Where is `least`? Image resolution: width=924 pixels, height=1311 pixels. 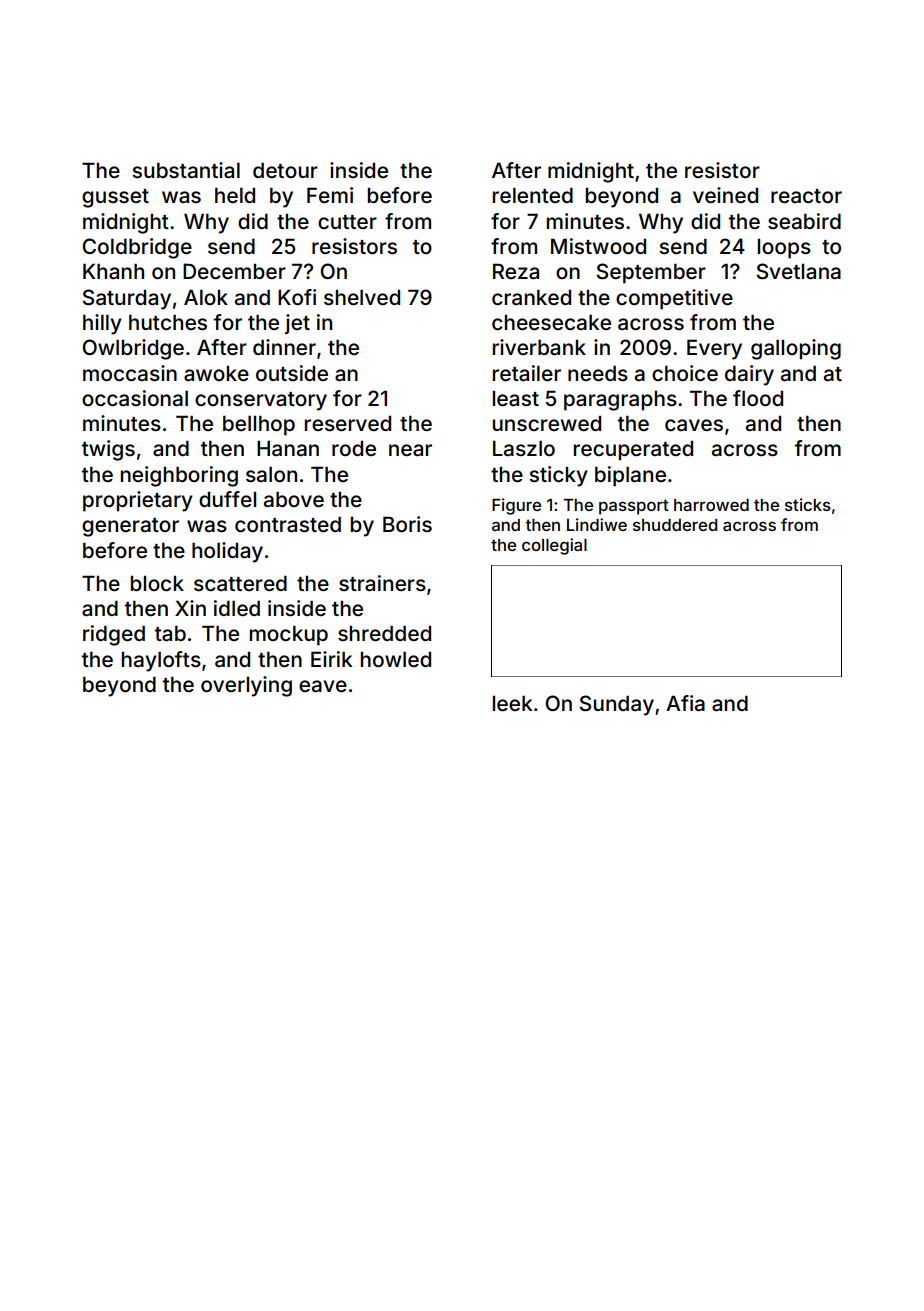 least is located at coordinates (516, 399).
